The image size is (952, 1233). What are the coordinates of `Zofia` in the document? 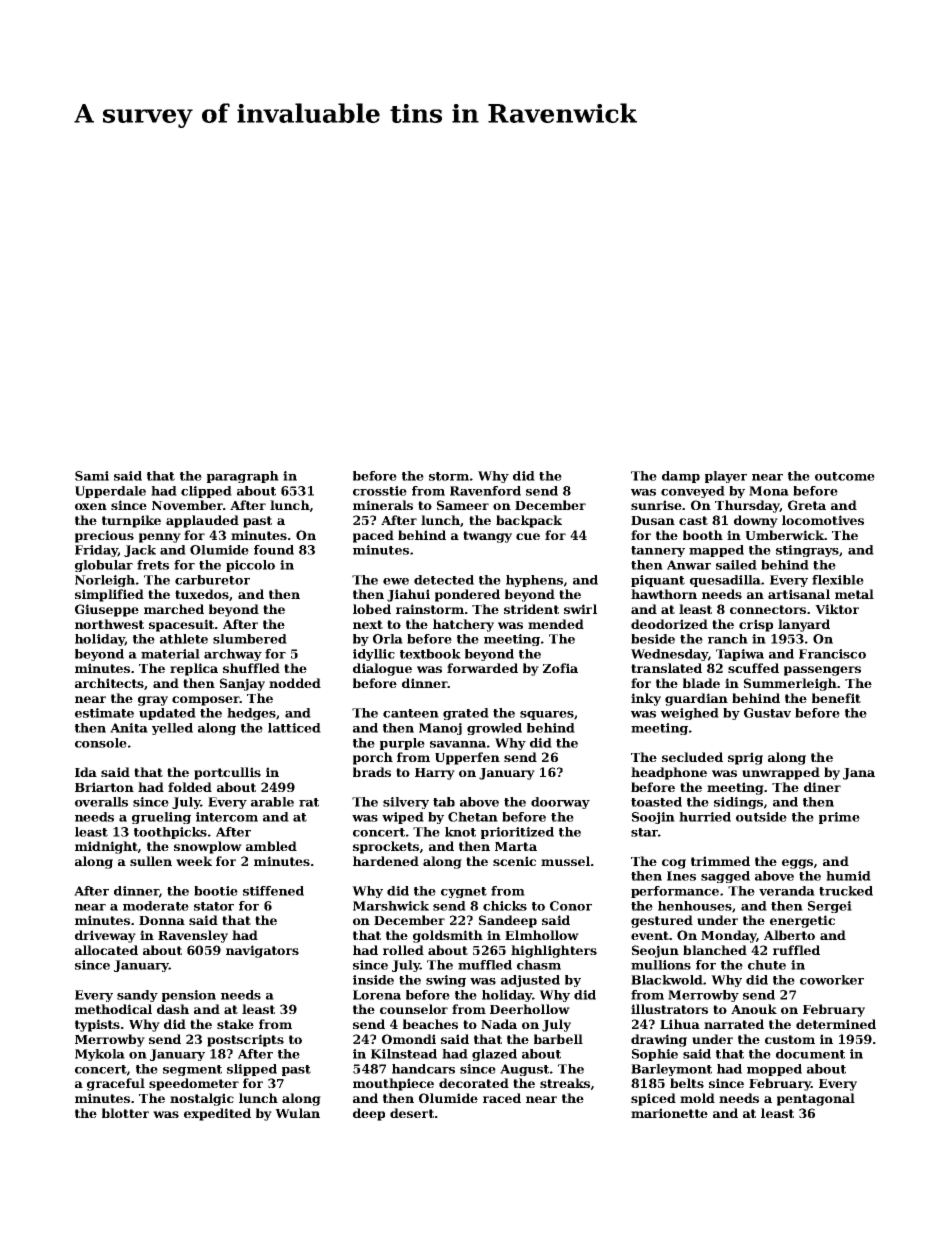 It's located at (560, 668).
